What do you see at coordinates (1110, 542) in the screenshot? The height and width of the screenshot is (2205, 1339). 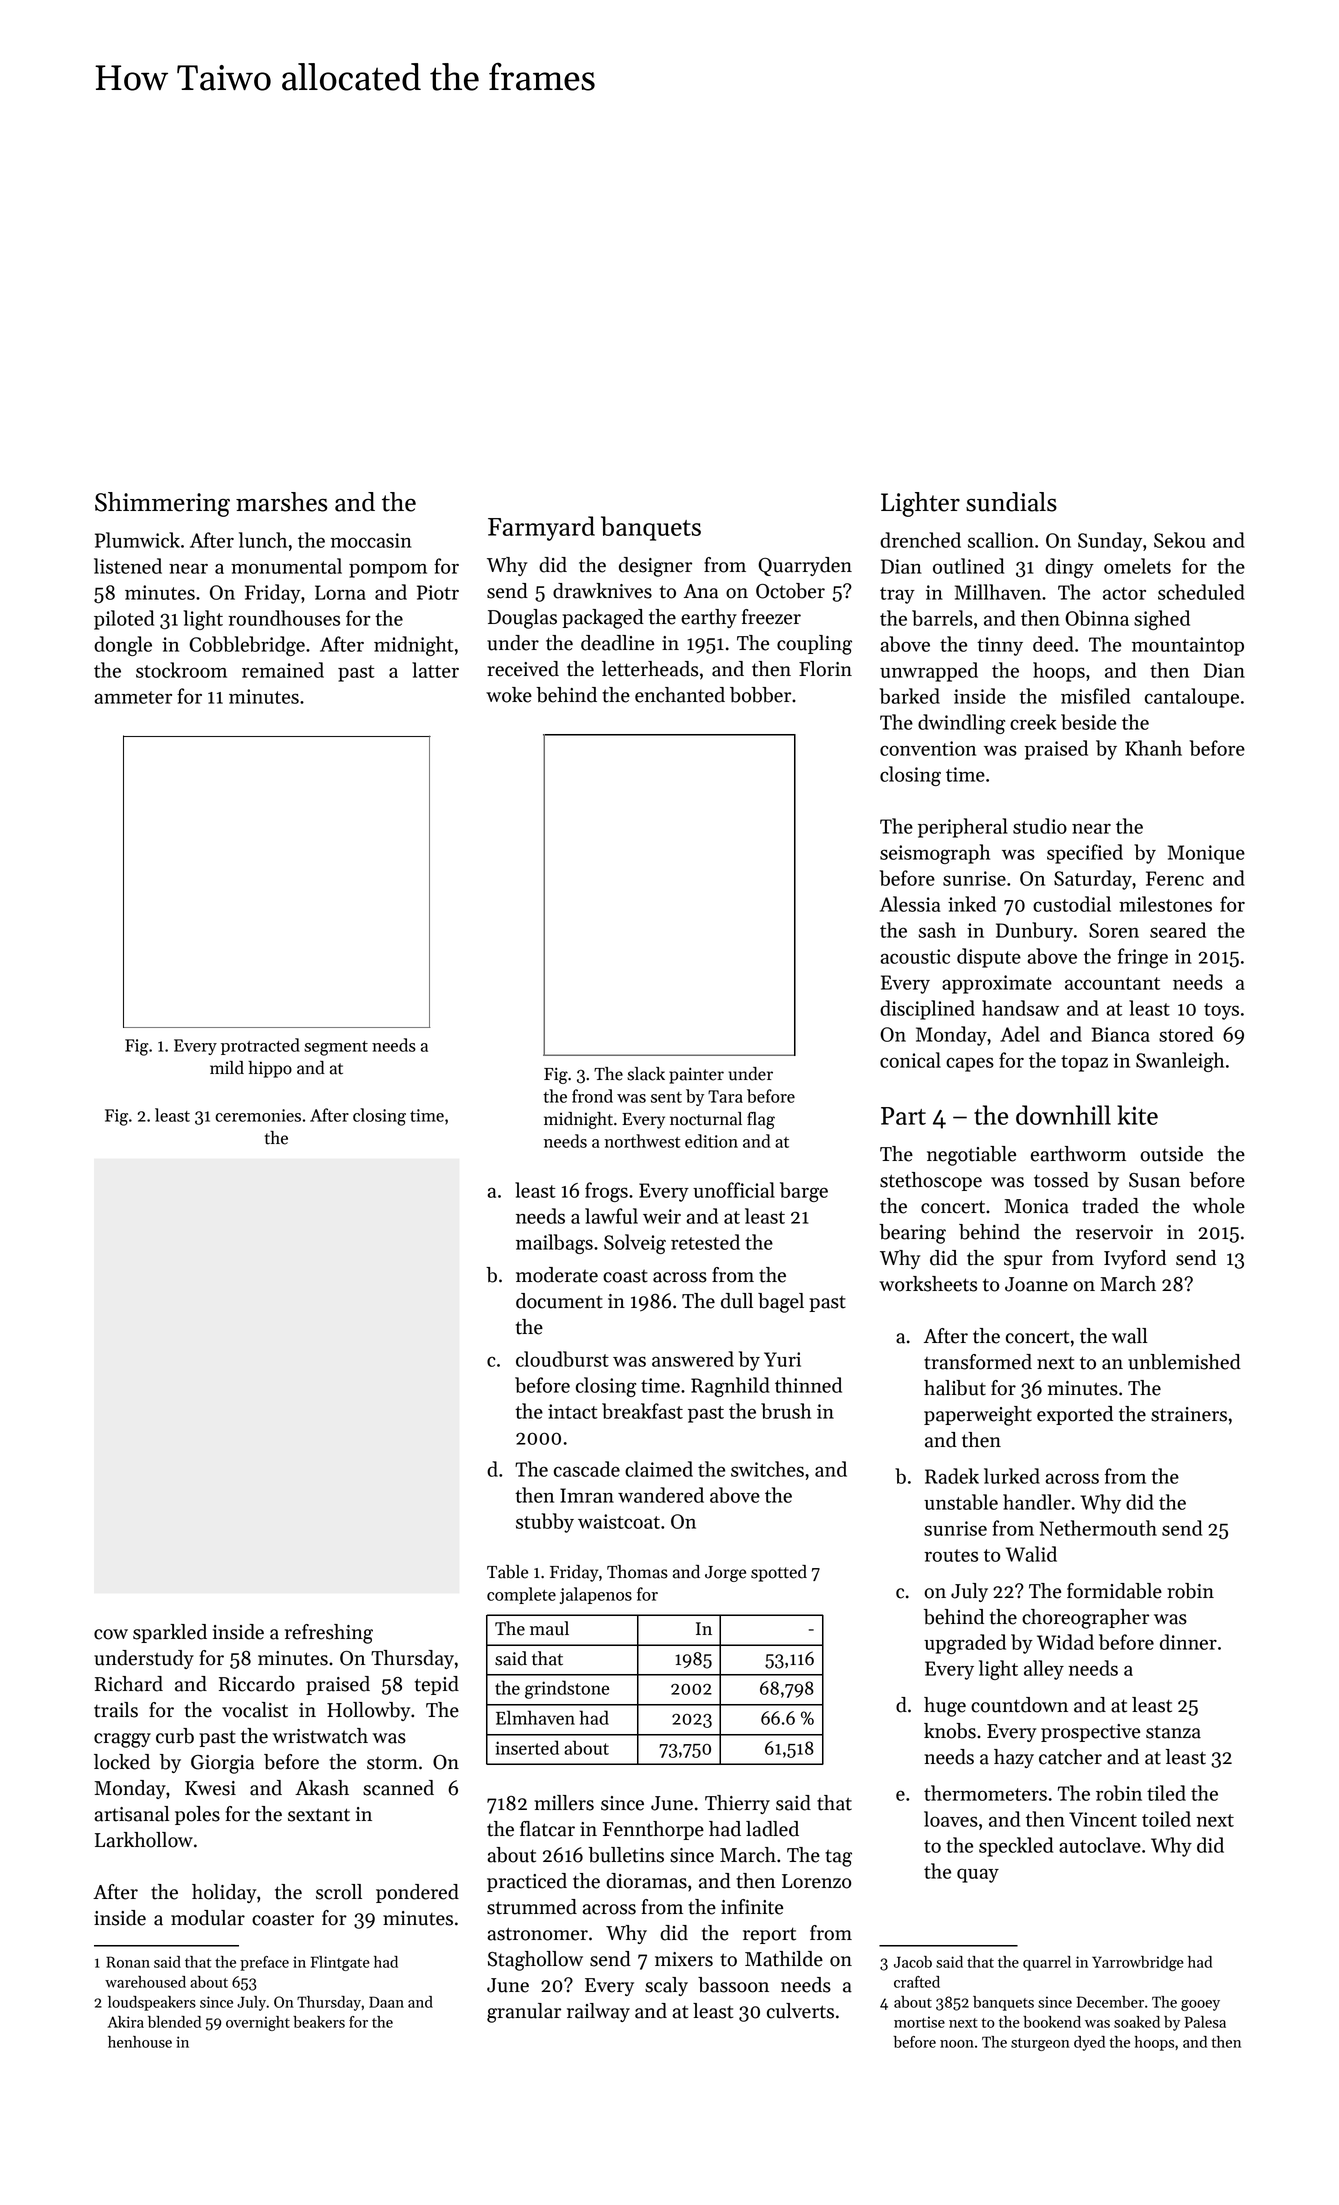 I see `Sunday` at bounding box center [1110, 542].
